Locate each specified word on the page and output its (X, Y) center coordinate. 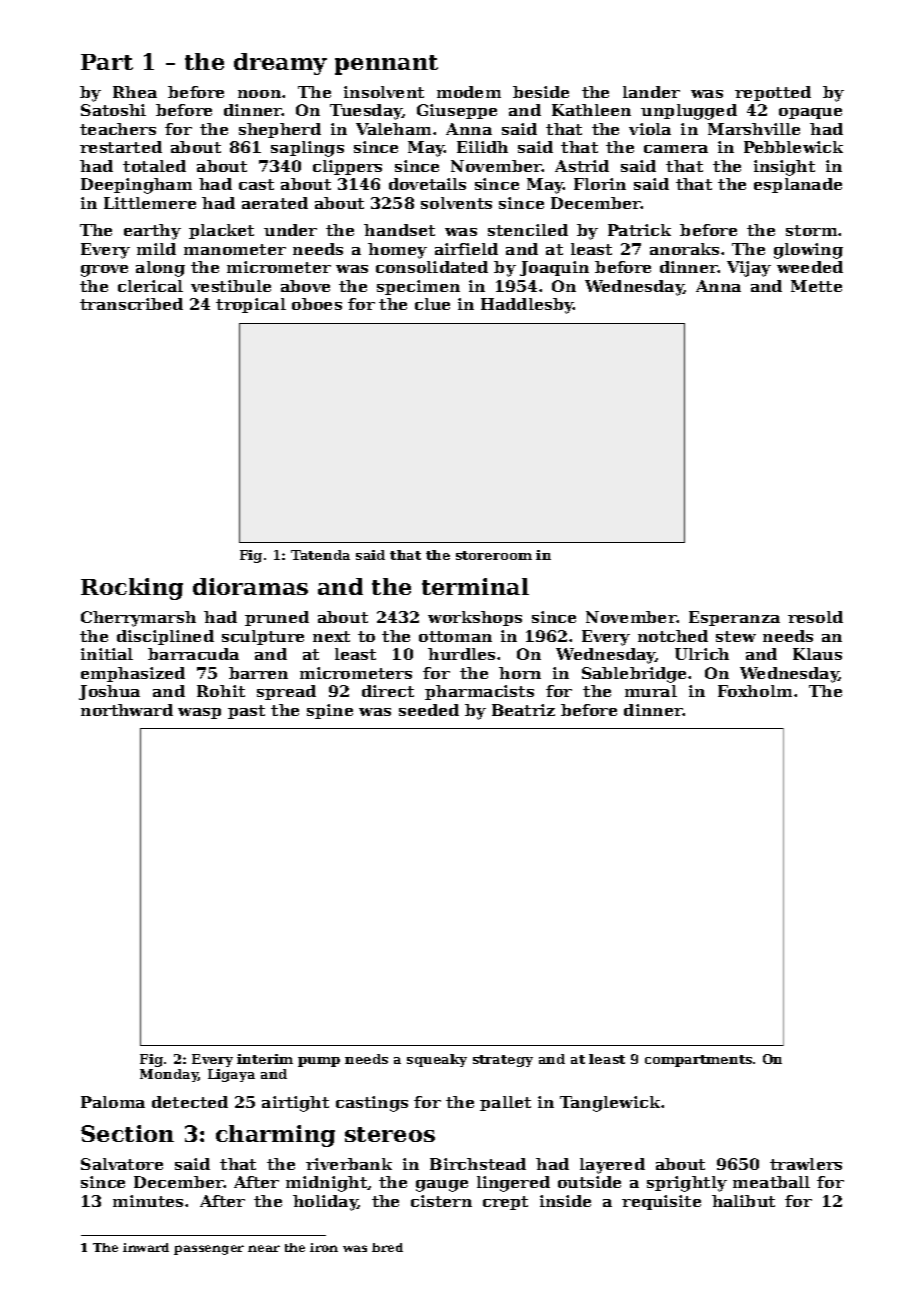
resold (815, 617)
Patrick (639, 230)
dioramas (250, 586)
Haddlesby (527, 306)
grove (104, 271)
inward (146, 1247)
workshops (475, 618)
